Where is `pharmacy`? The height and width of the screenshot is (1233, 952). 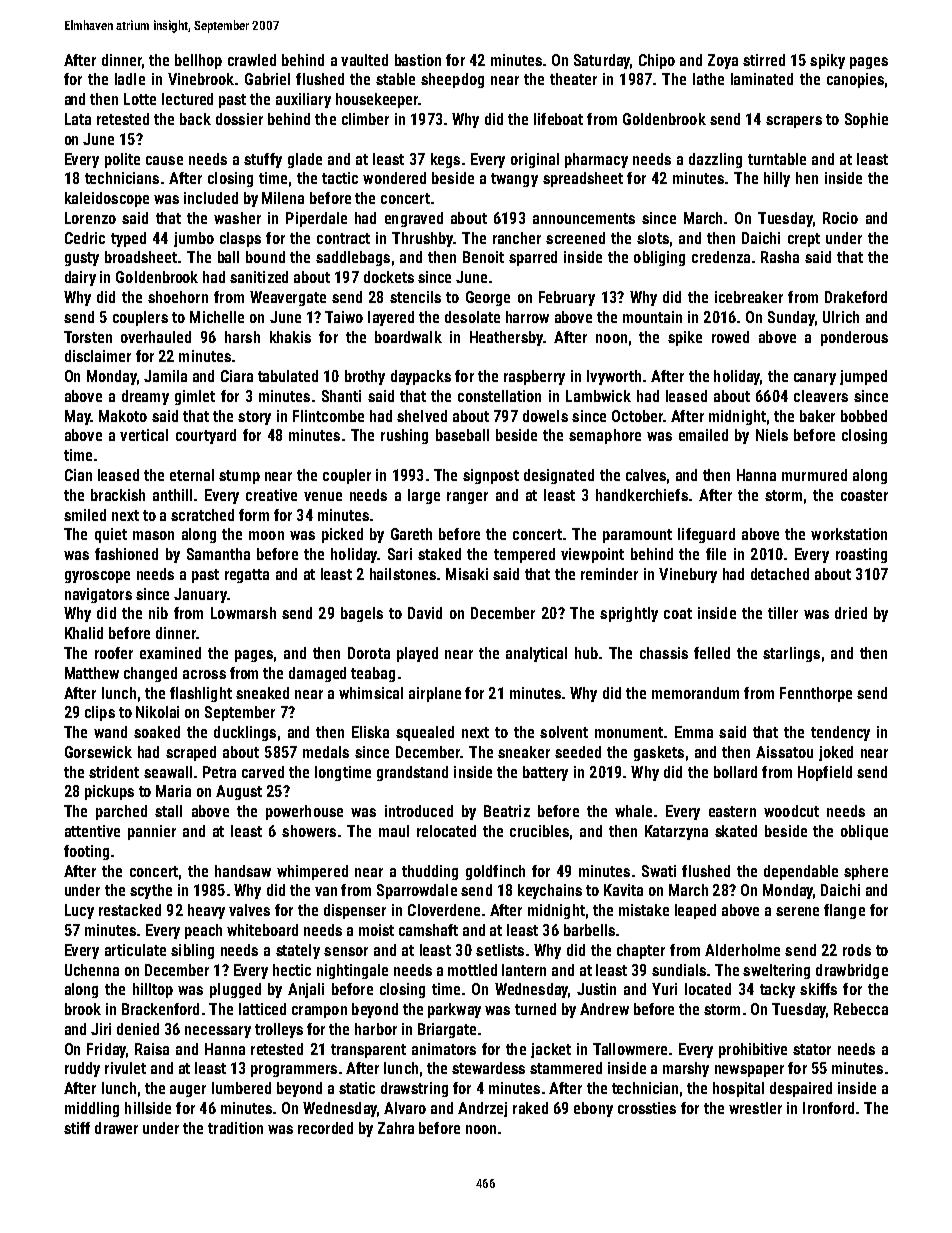
pharmacy is located at coordinates (596, 160).
